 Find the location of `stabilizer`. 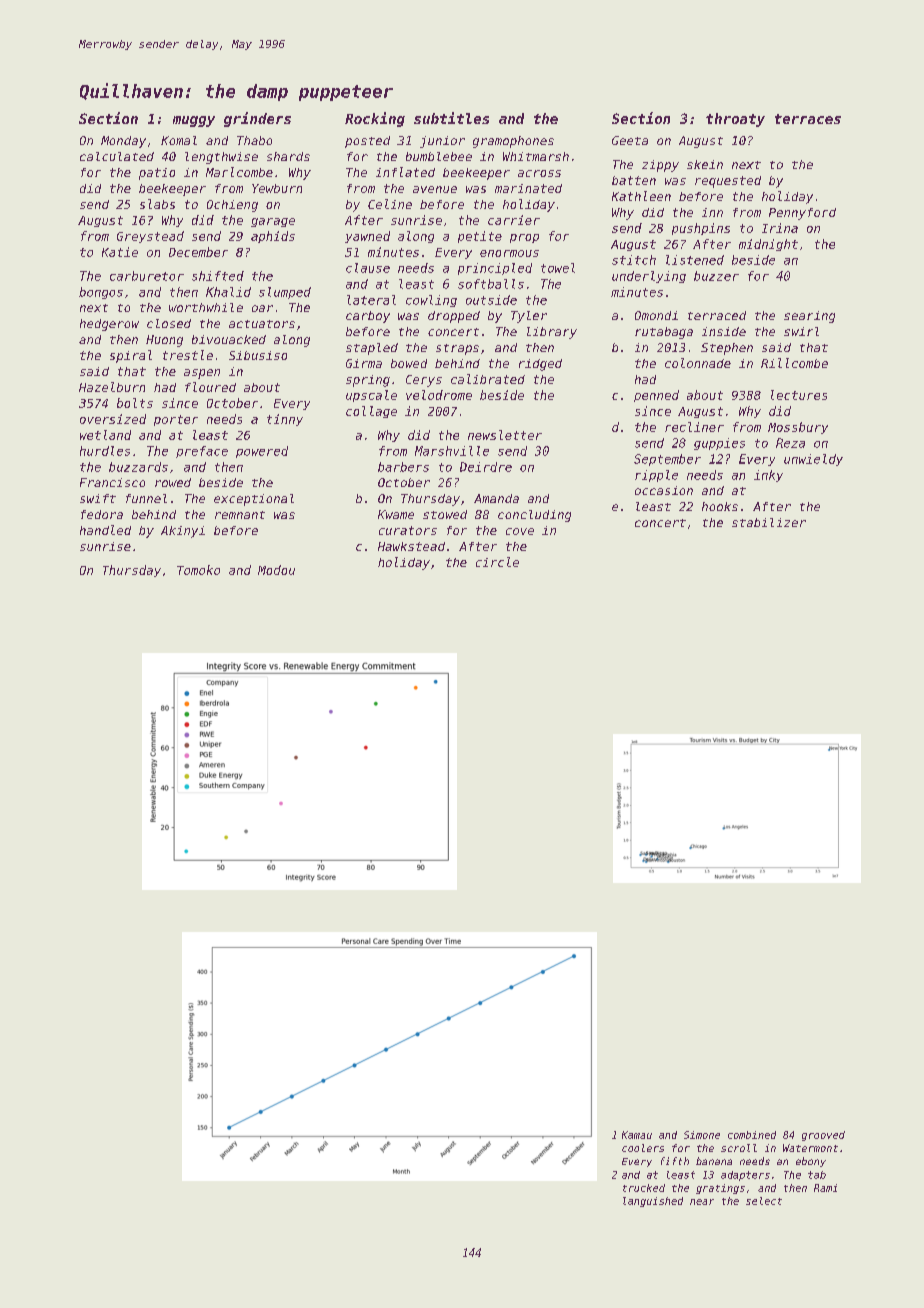

stabilizer is located at coordinates (769, 522).
